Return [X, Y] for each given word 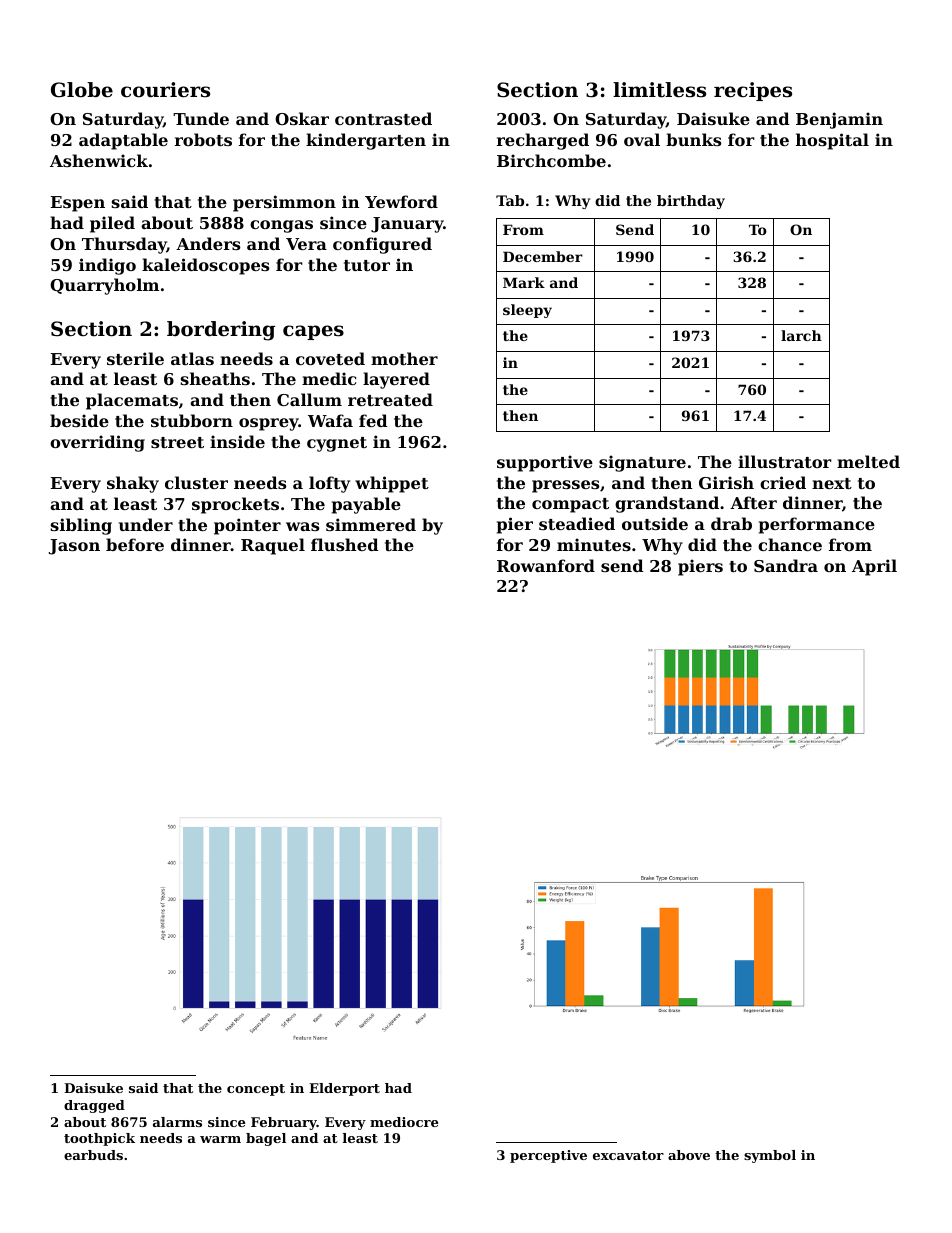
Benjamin [839, 120]
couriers [165, 90]
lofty [329, 484]
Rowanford [546, 565]
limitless [659, 90]
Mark [524, 282]
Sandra [786, 565]
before [135, 544]
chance [790, 544]
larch [801, 335]
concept [256, 1090]
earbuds [93, 1155]
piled [112, 224]
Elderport [344, 1089]
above [689, 1155]
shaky [133, 484]
